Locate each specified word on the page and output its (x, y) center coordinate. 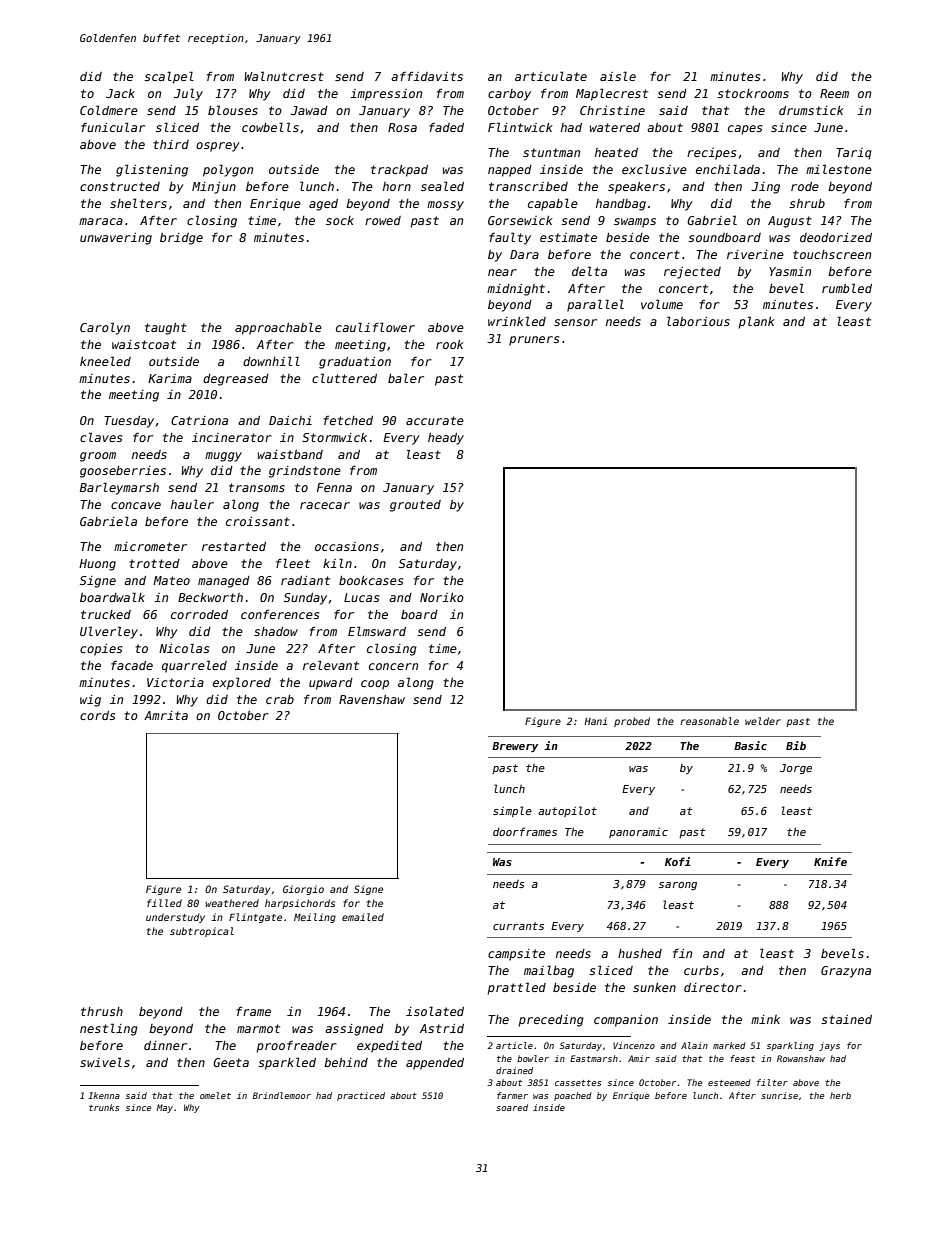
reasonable (709, 721)
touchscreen (832, 254)
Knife (830, 861)
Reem (834, 93)
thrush (102, 1011)
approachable (278, 328)
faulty (510, 238)
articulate (551, 76)
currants (518, 926)
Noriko (442, 597)
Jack (120, 93)
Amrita (166, 715)
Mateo (171, 580)
